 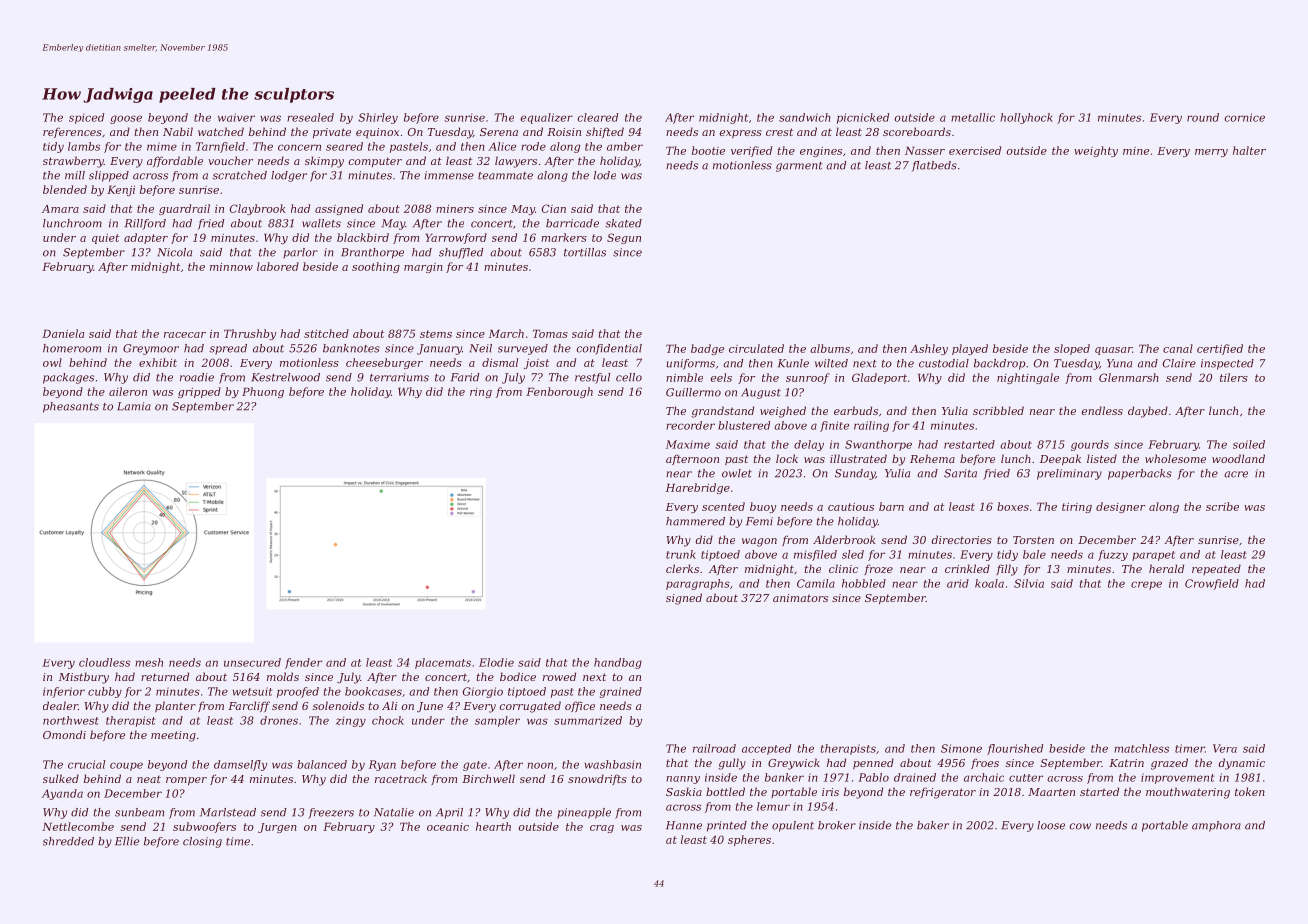 What do you see at coordinates (585, 252) in the page?
I see `tortillas` at bounding box center [585, 252].
